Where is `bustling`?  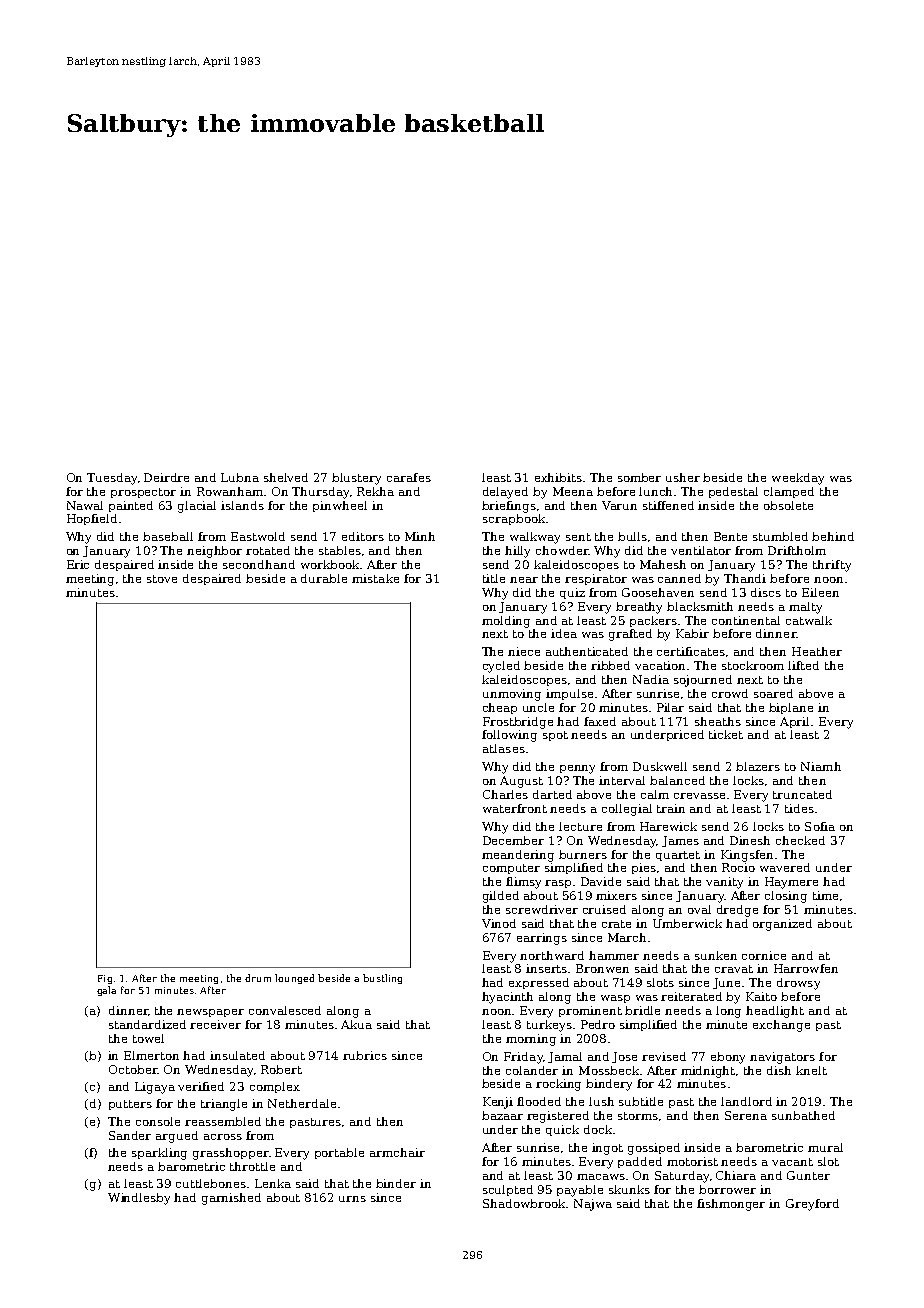 bustling is located at coordinates (382, 979).
